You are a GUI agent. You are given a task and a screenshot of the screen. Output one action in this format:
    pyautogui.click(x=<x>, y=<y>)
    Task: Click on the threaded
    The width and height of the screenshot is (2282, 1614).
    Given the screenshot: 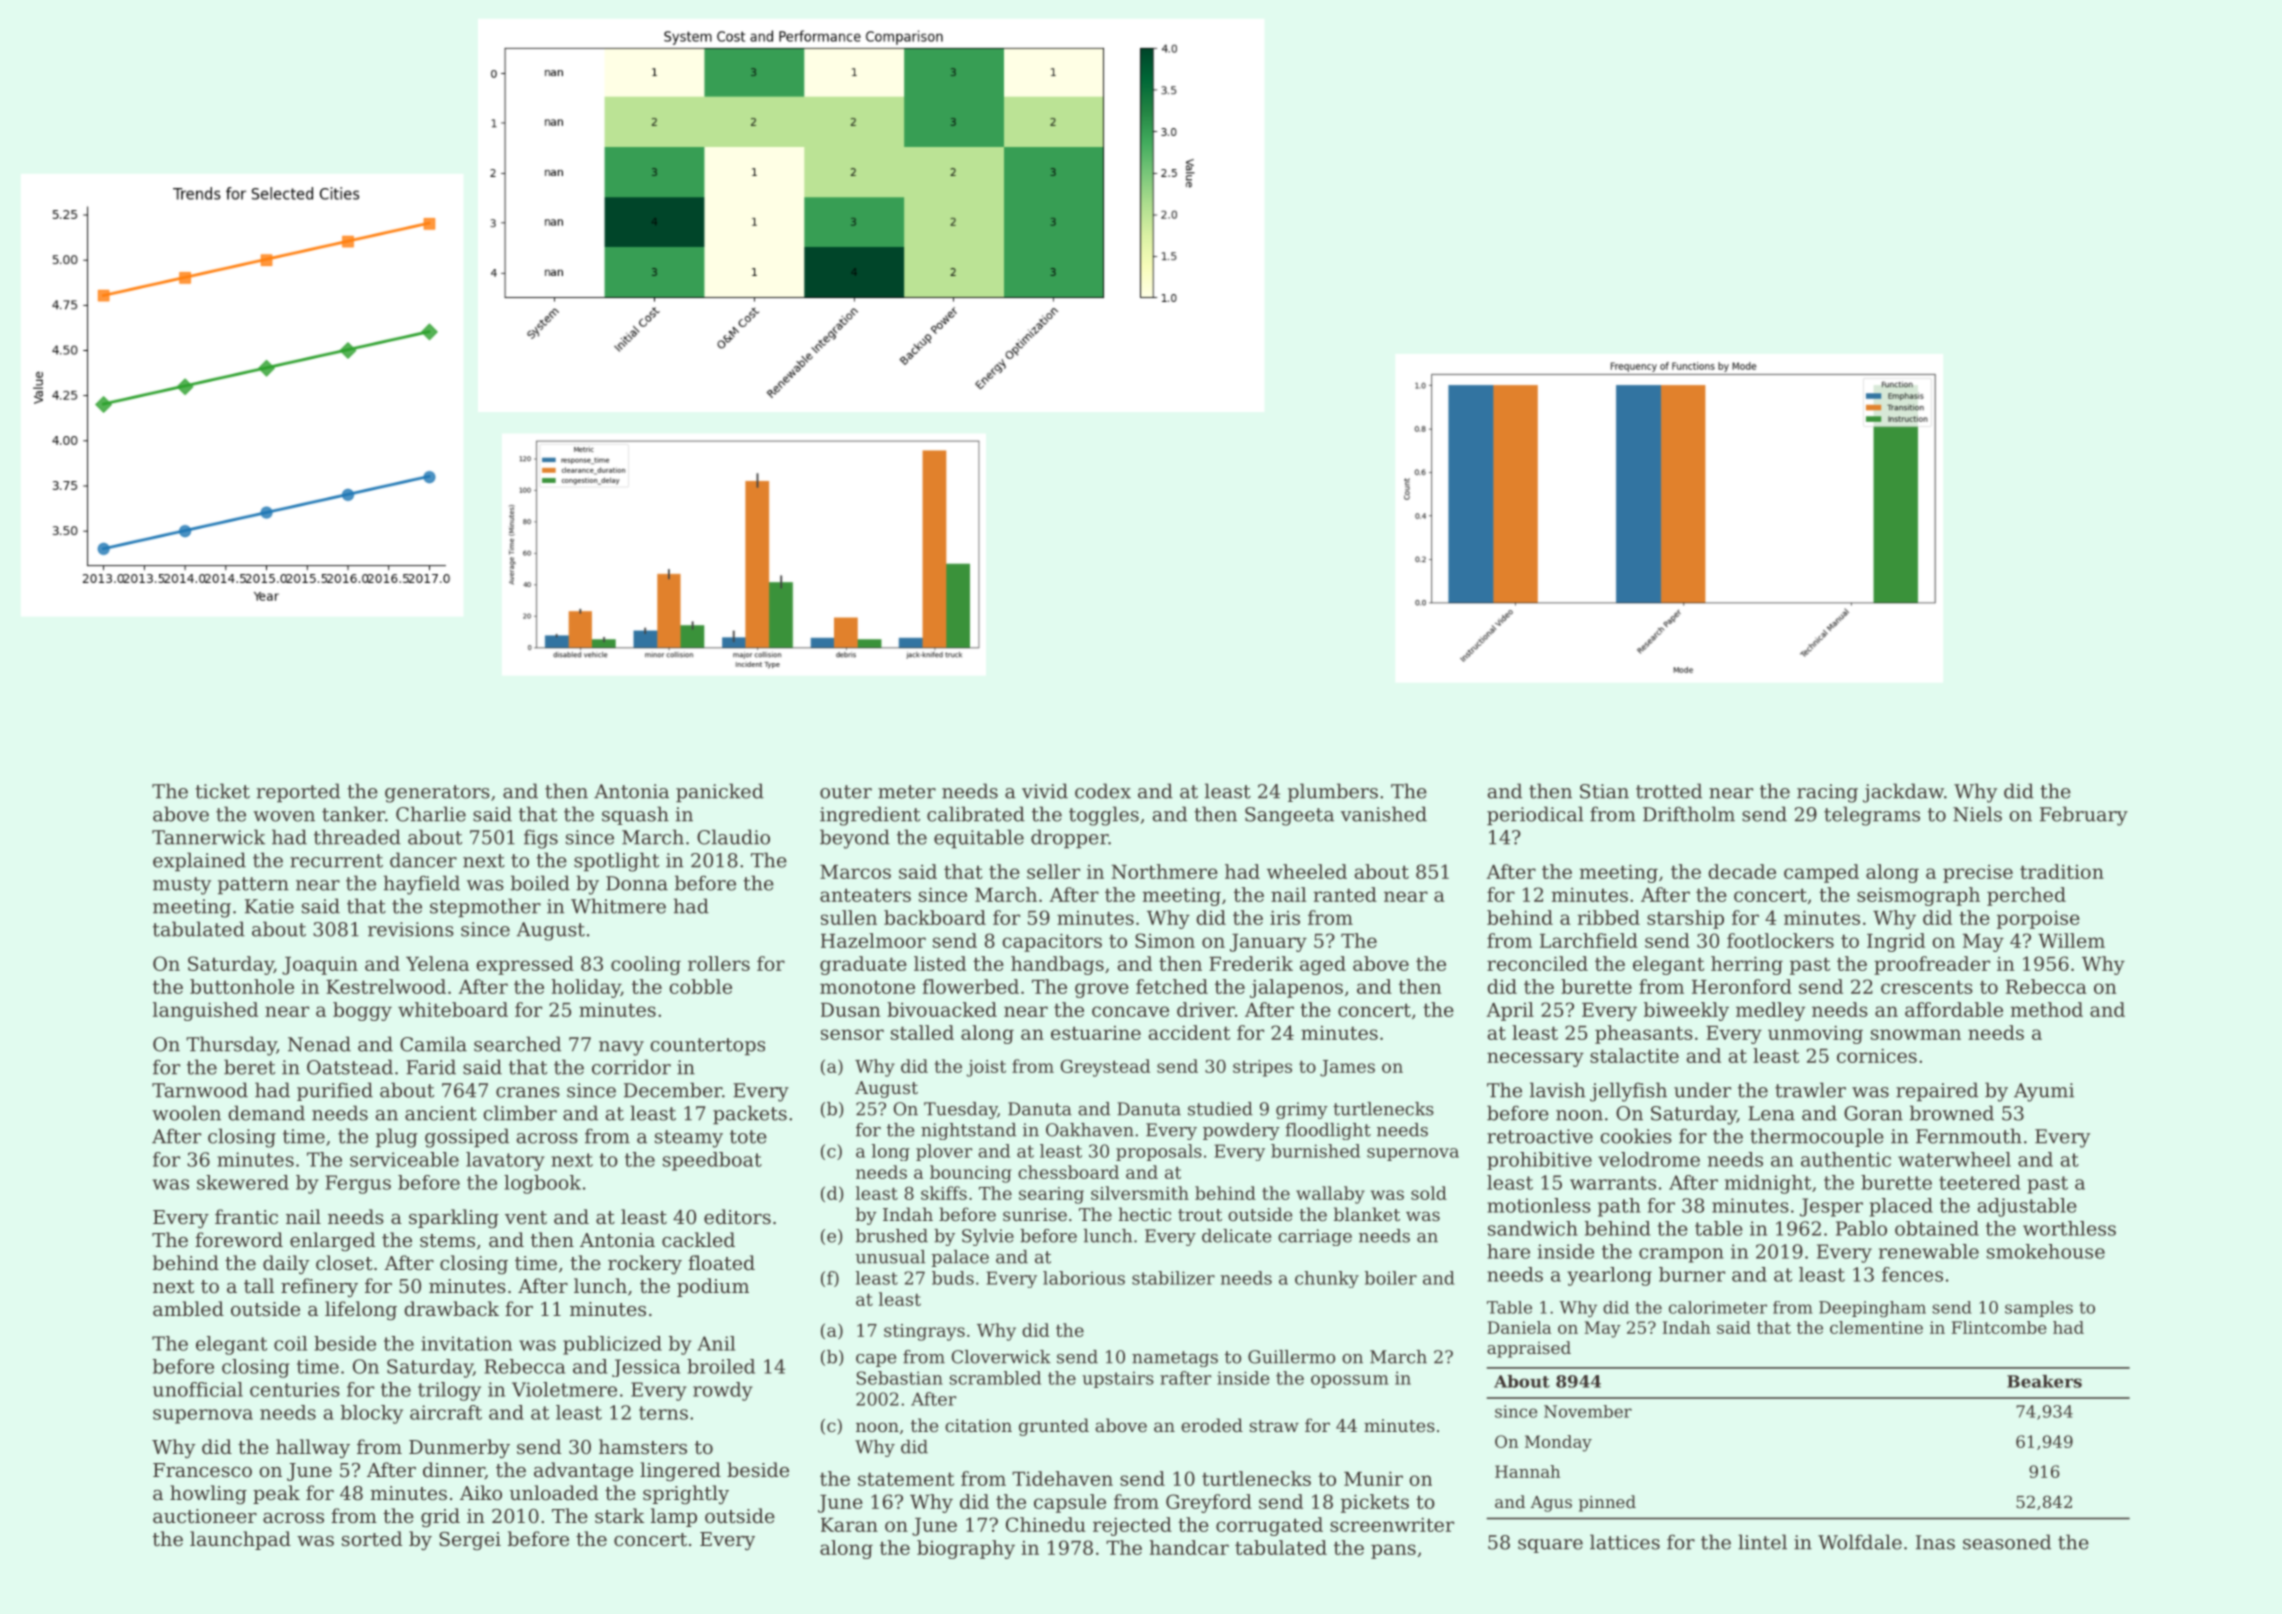 What is the action you would take?
    pyautogui.click(x=357, y=837)
